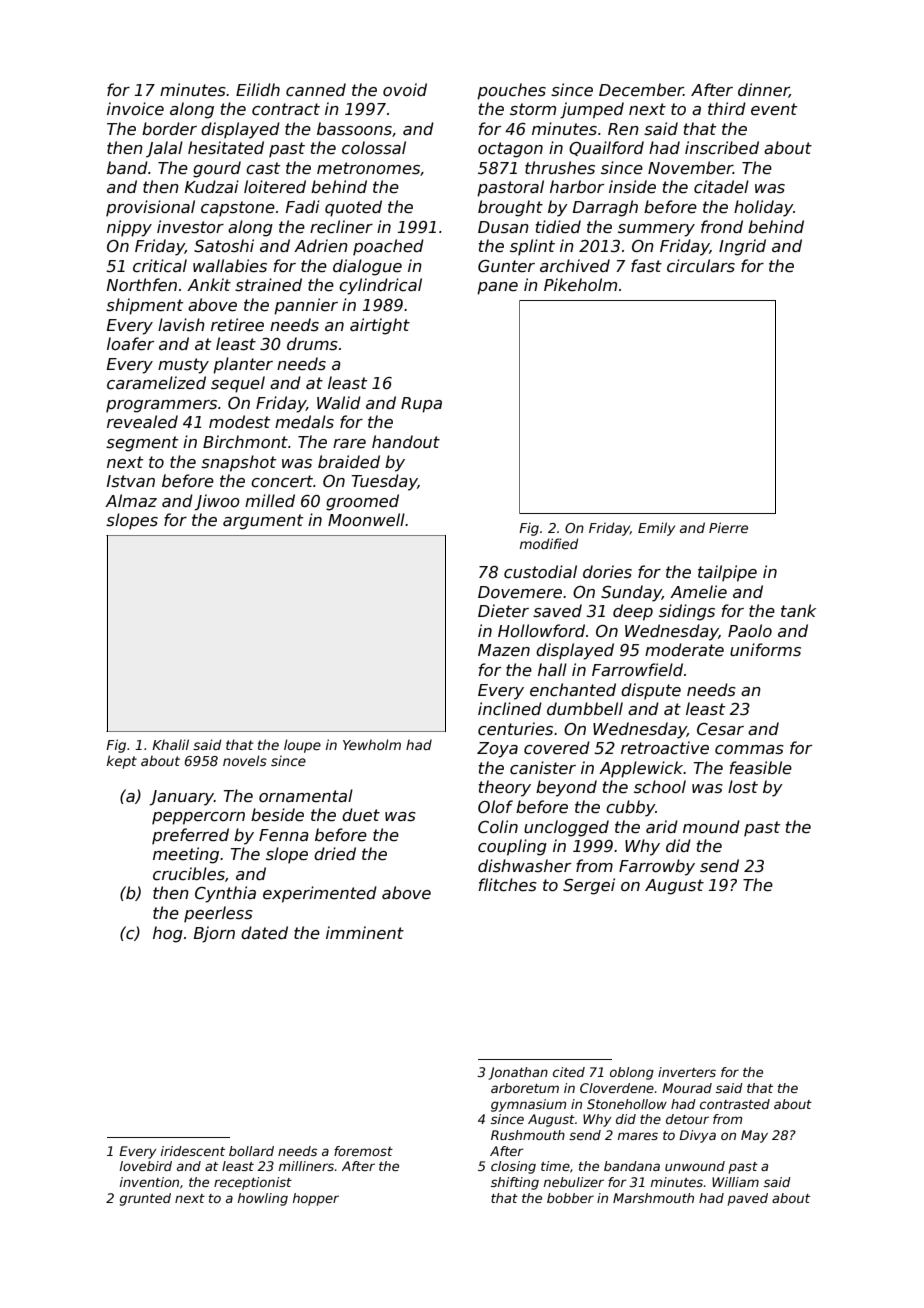  What do you see at coordinates (665, 748) in the page?
I see `retroactive` at bounding box center [665, 748].
